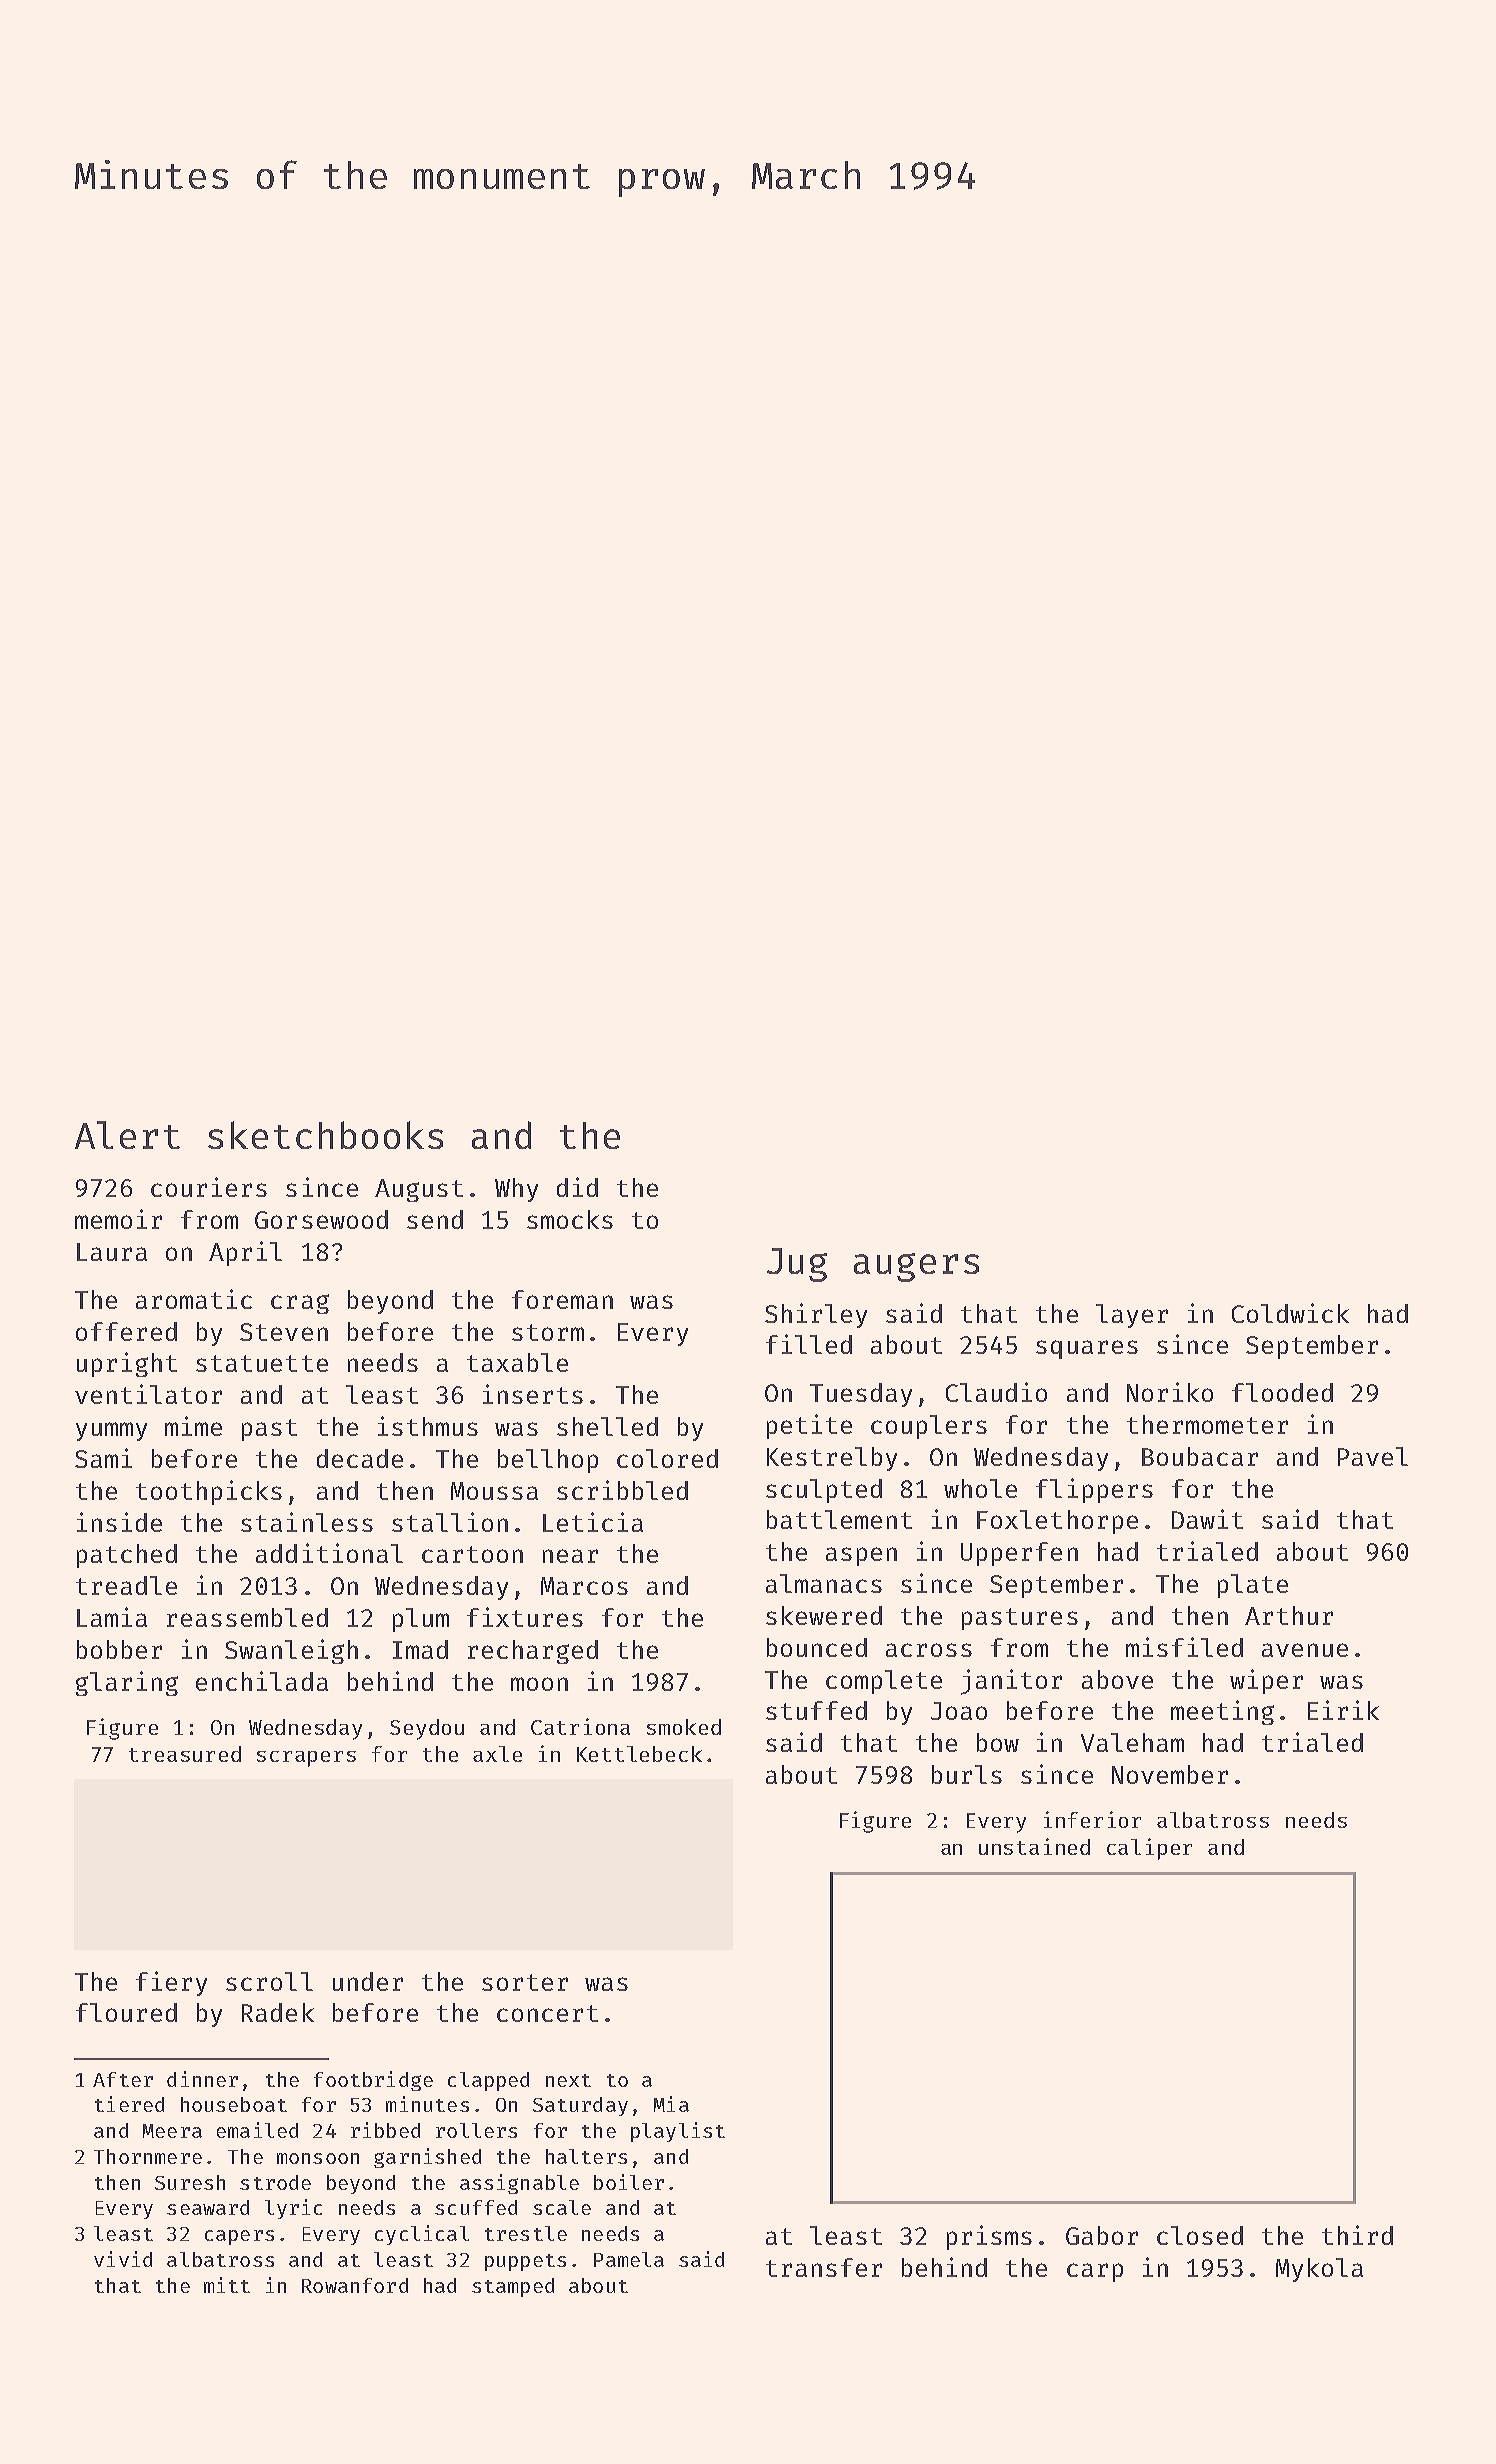 This image has height=2464, width=1496. Describe the element at coordinates (1282, 1392) in the image. I see `flooded` at that location.
